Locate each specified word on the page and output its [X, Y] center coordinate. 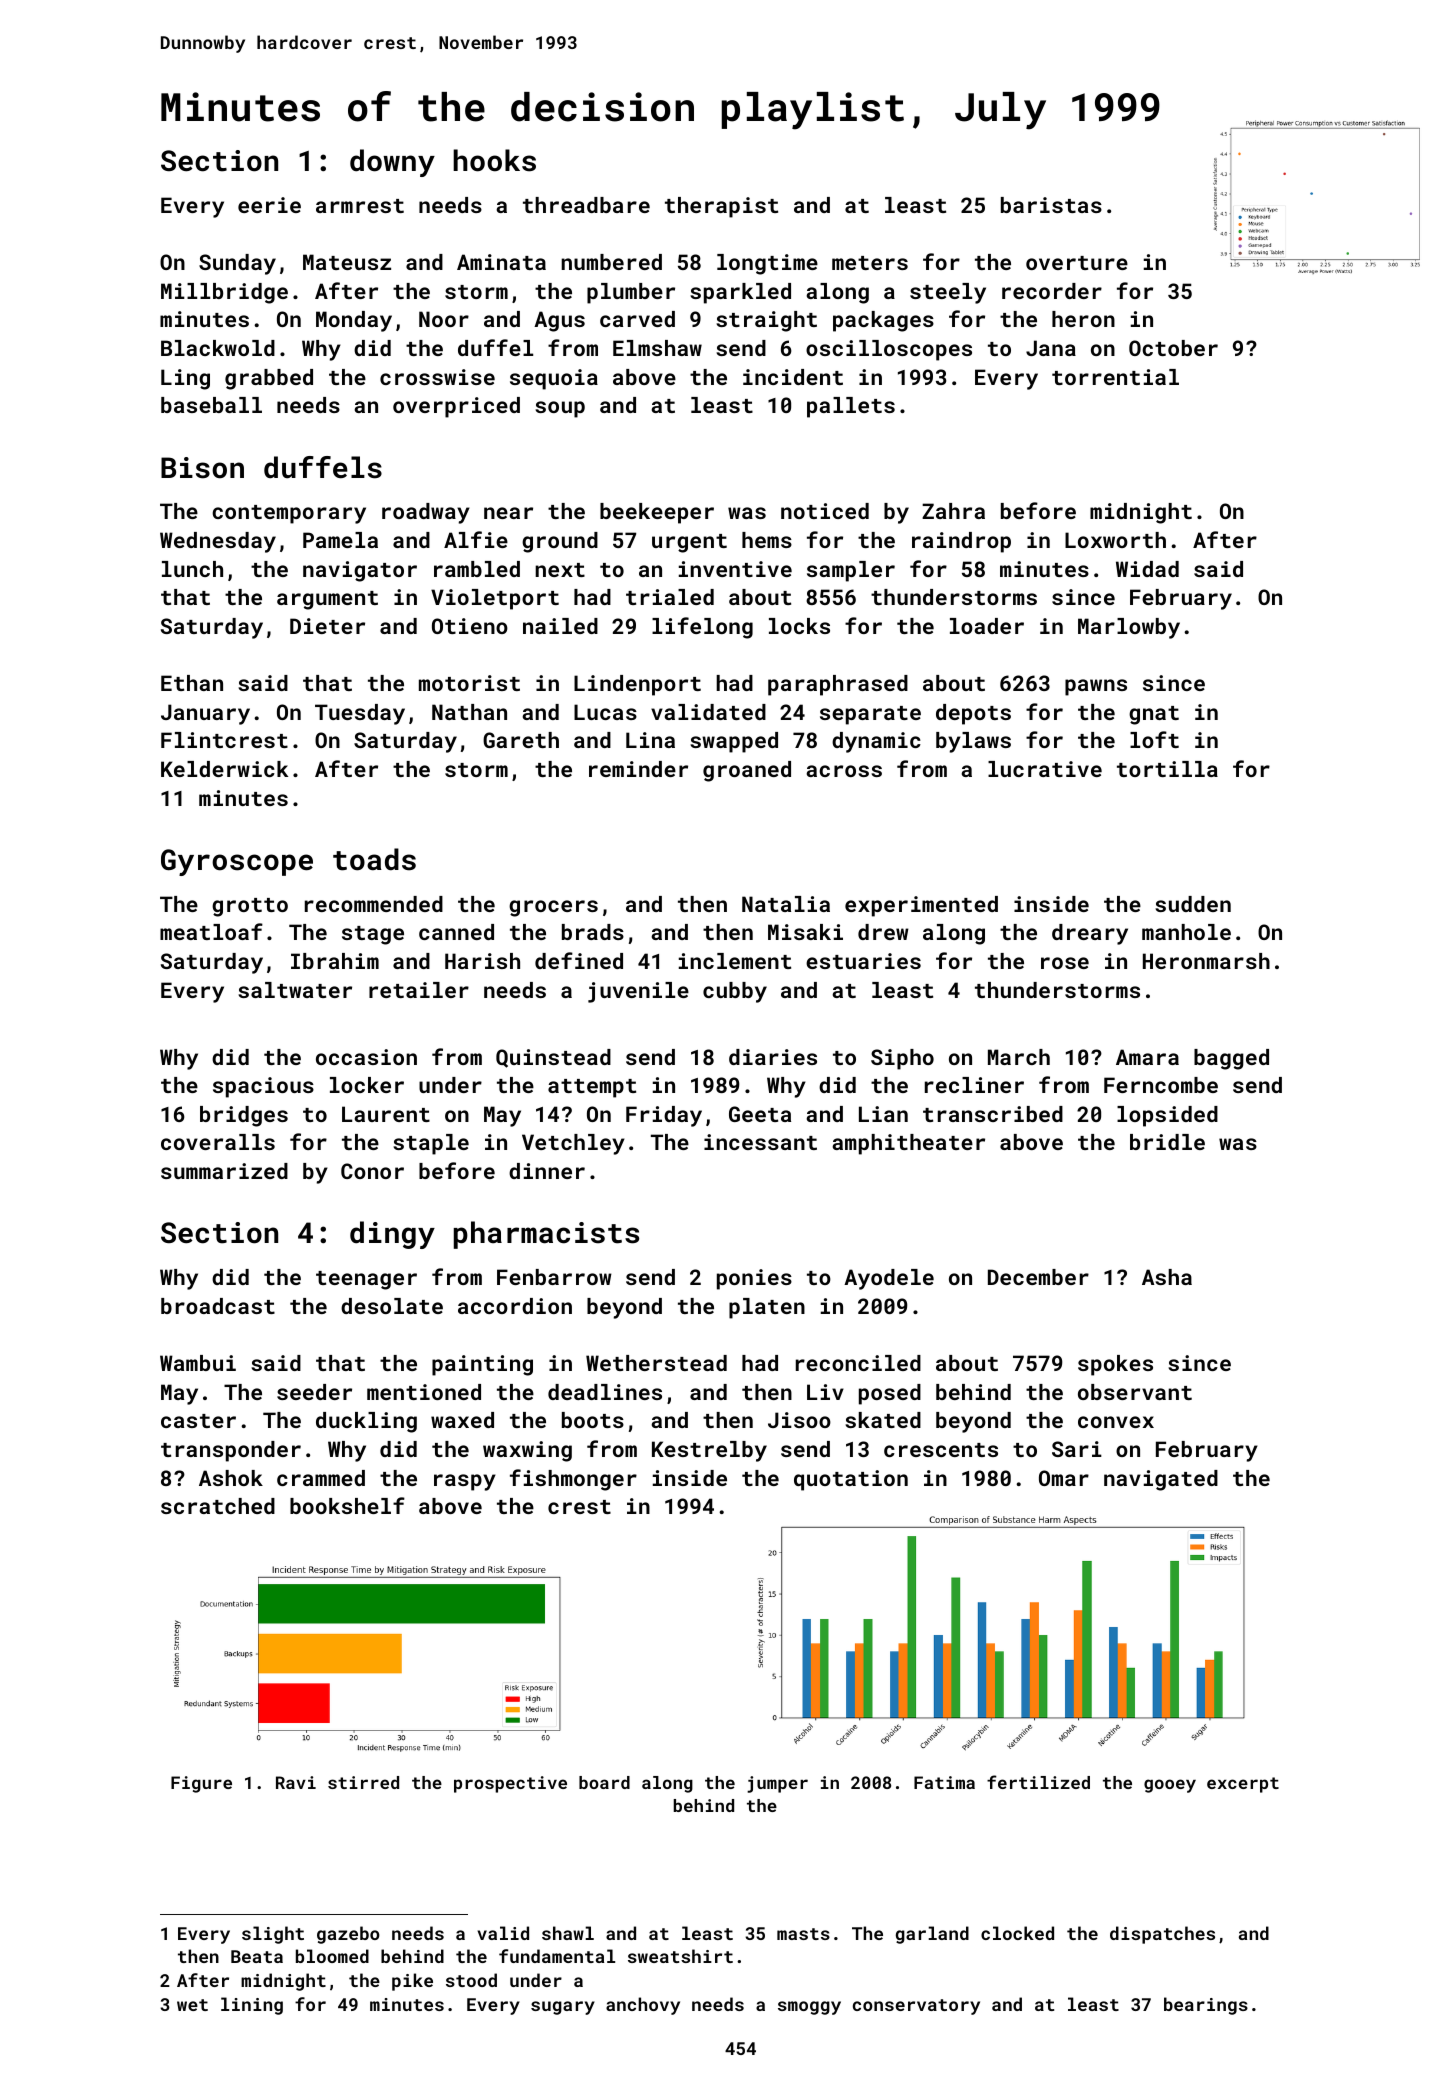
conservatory [916, 2007]
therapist [721, 207]
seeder [314, 1392]
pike [412, 1982]
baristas [1051, 205]
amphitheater [908, 1144]
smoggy [809, 2008]
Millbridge [224, 293]
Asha [1167, 1277]
